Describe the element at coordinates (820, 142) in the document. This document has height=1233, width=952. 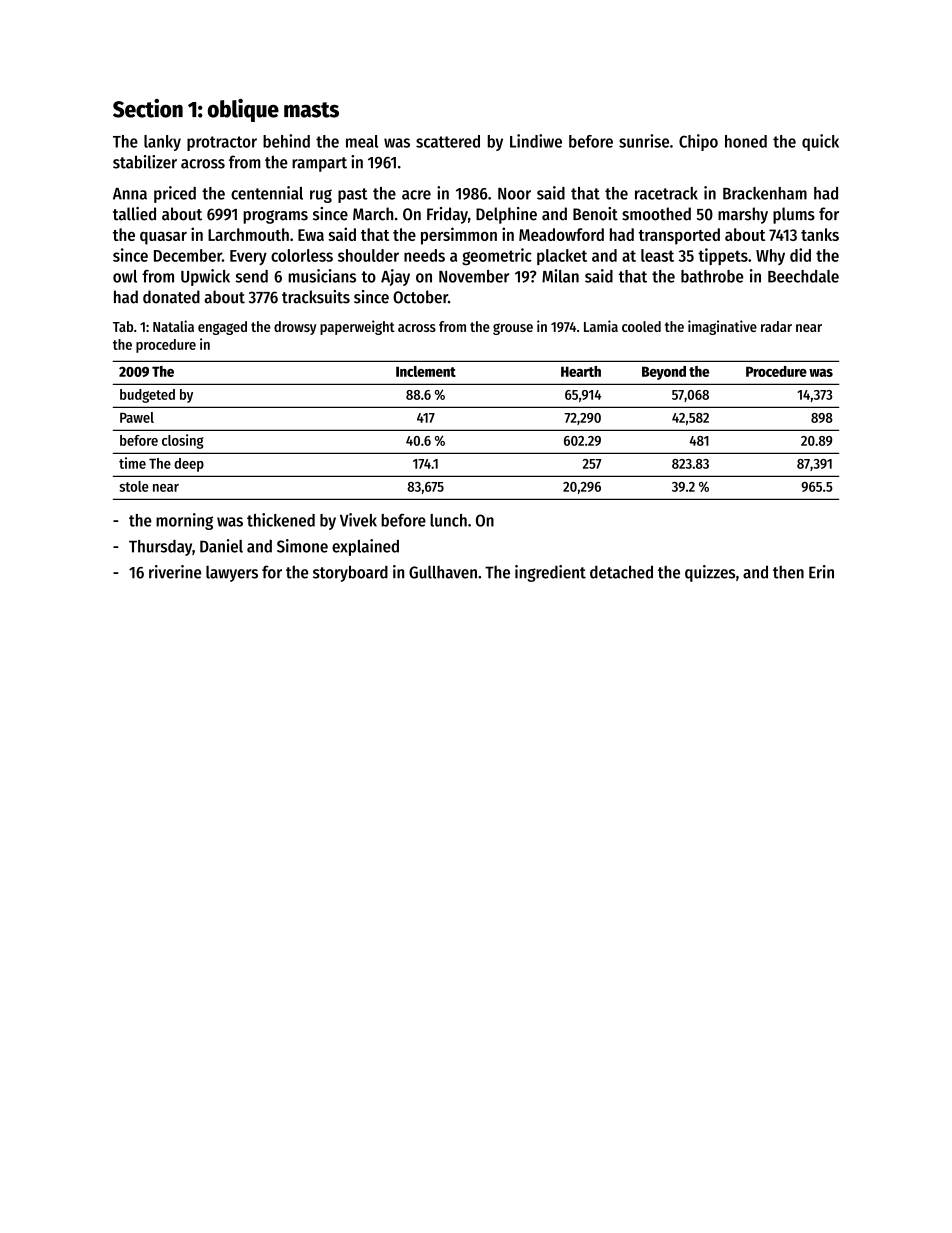
I see `quick` at that location.
